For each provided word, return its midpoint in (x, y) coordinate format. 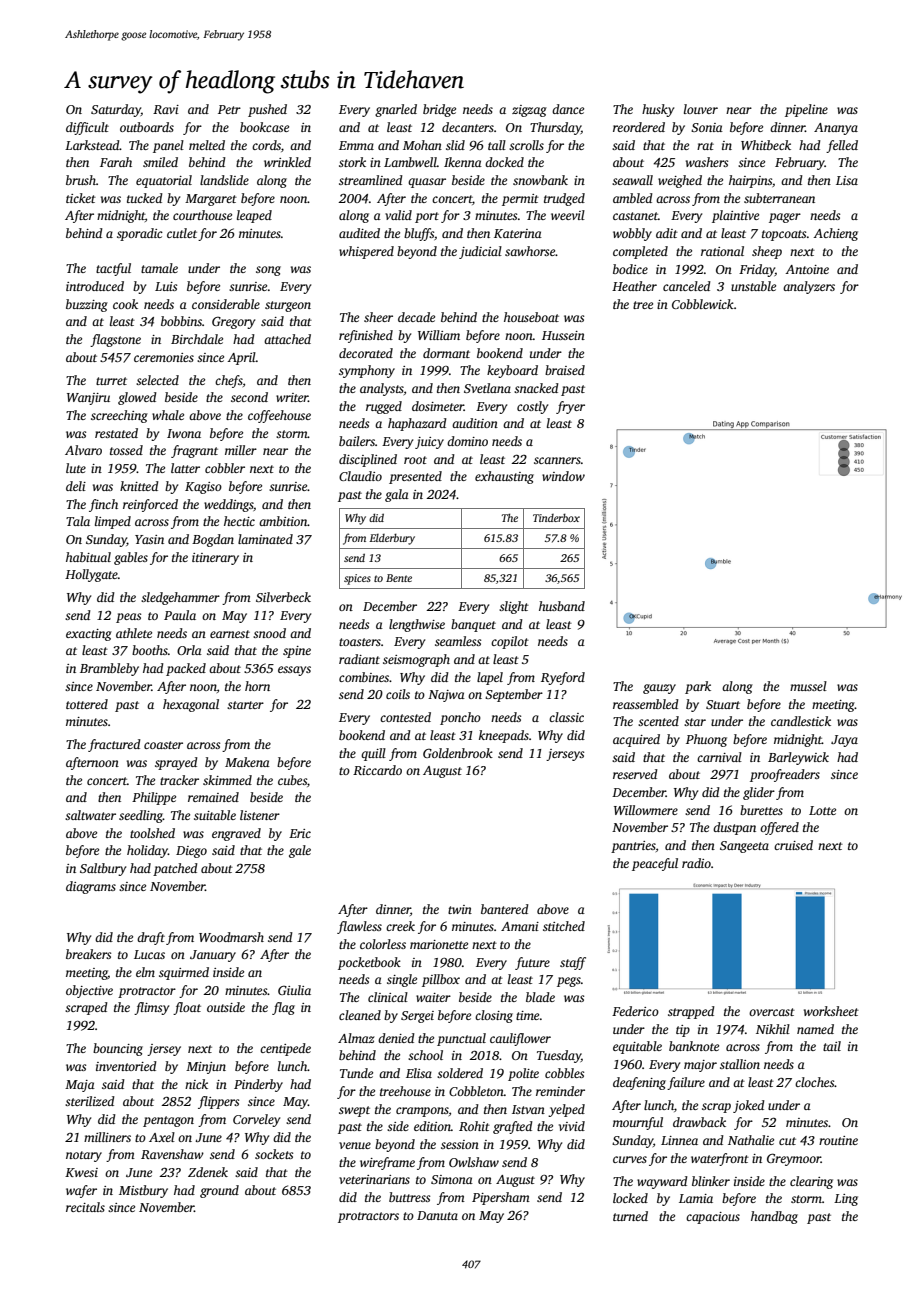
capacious (713, 1218)
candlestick (801, 721)
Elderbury (392, 539)
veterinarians (374, 1179)
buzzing (87, 305)
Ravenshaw (172, 1154)
